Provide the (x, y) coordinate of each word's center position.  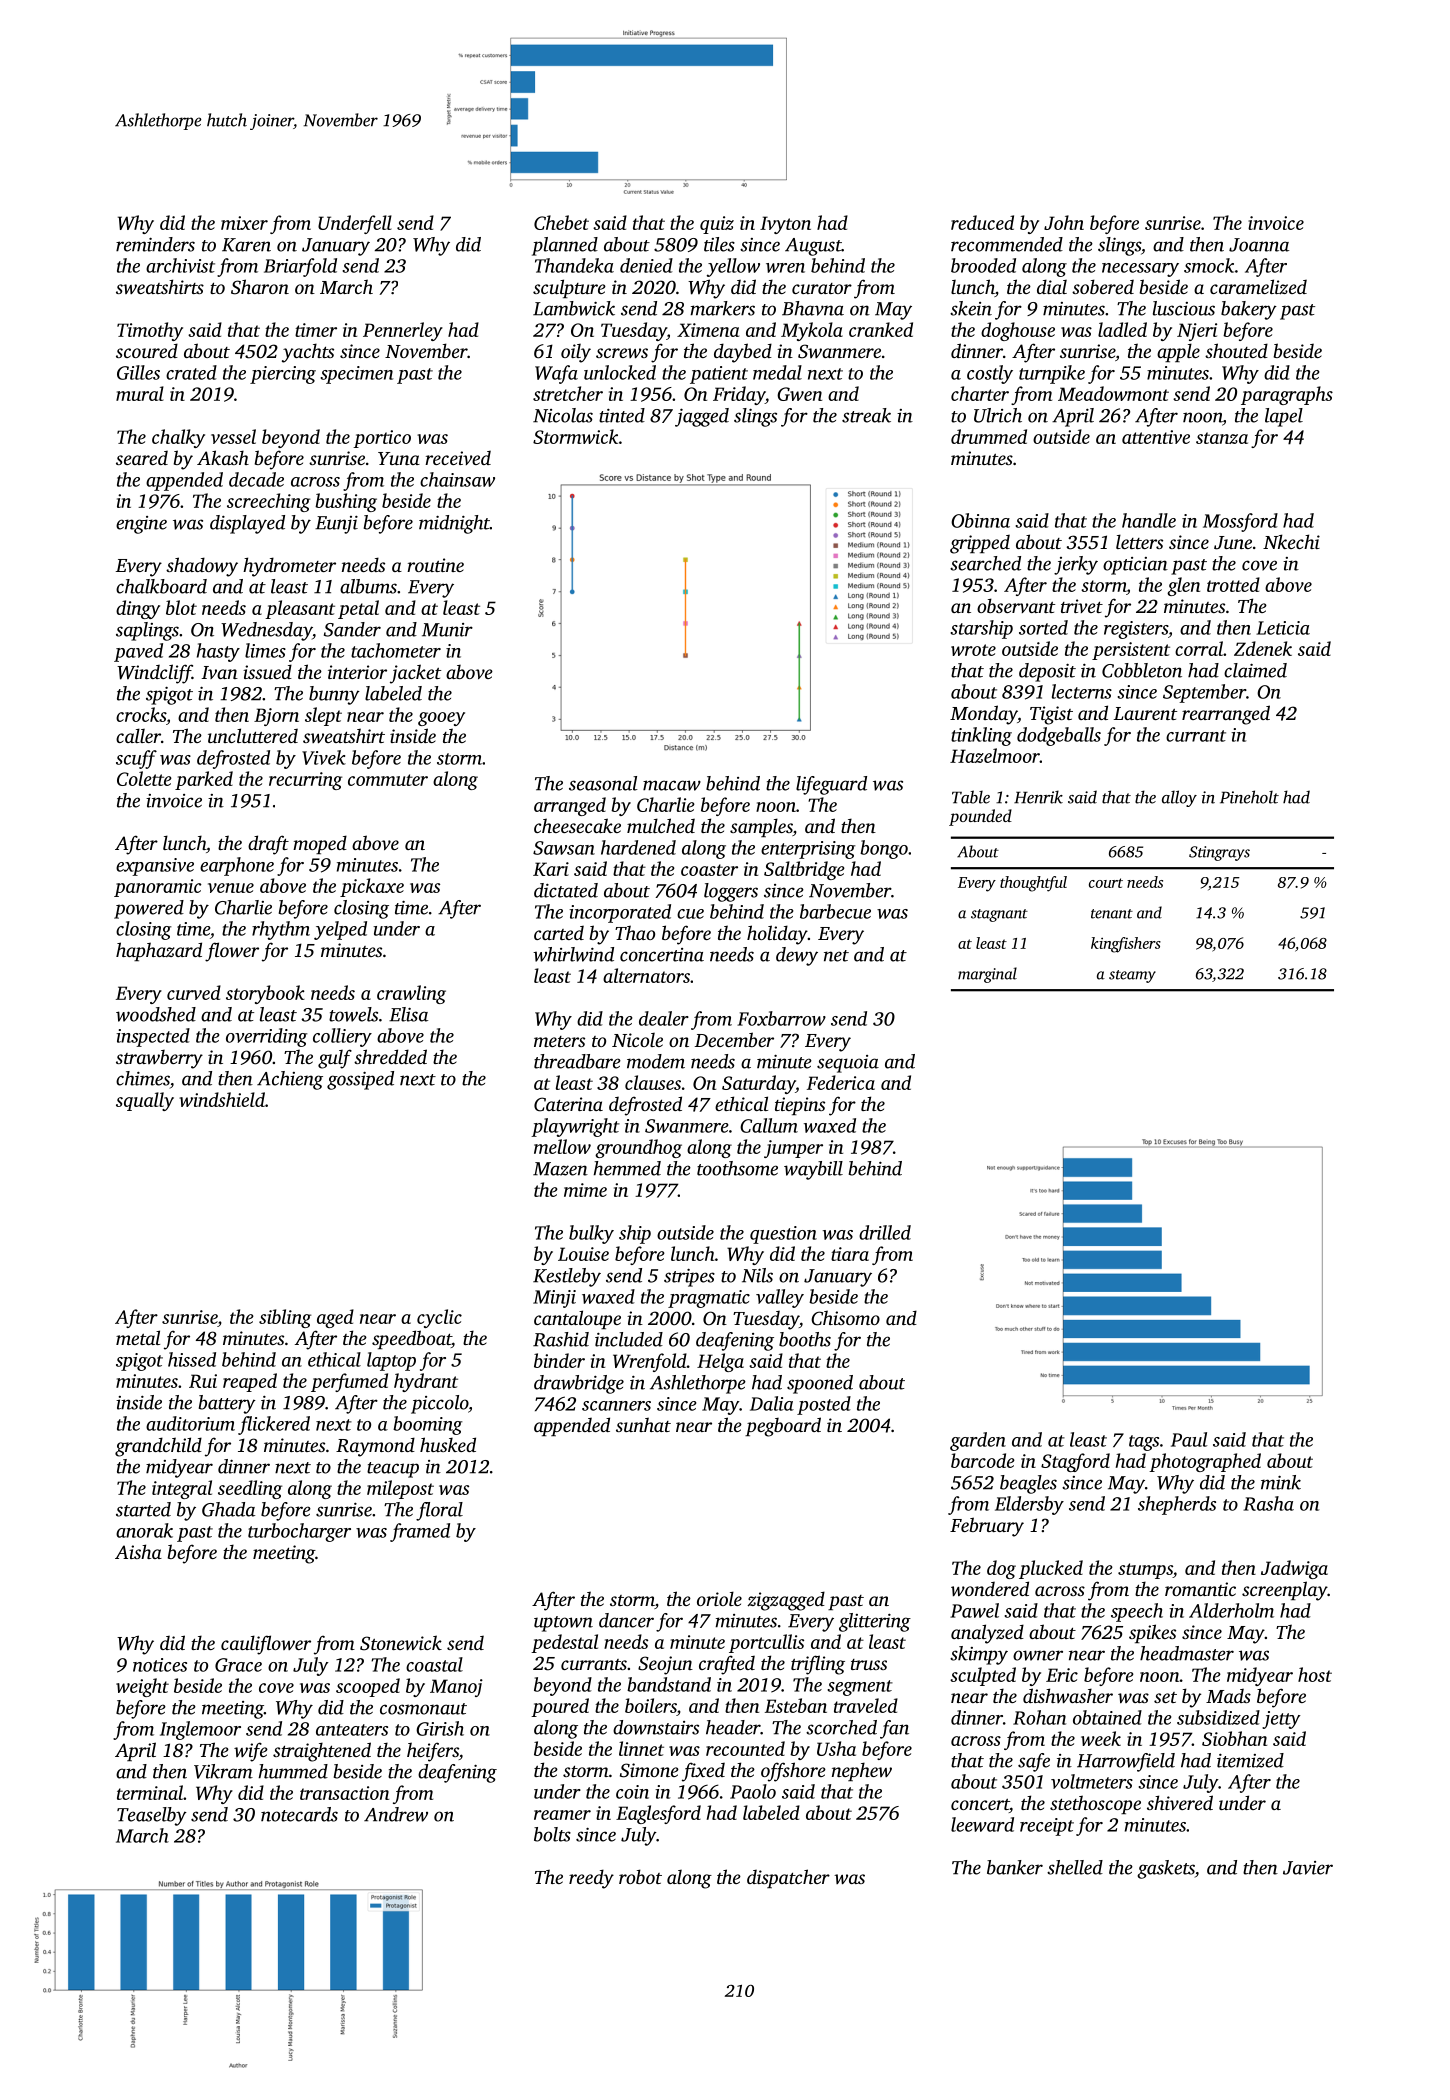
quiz (717, 225)
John (1064, 222)
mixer (244, 223)
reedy (591, 1879)
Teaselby (152, 1816)
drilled (885, 1232)
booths (805, 1339)
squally (145, 1101)
